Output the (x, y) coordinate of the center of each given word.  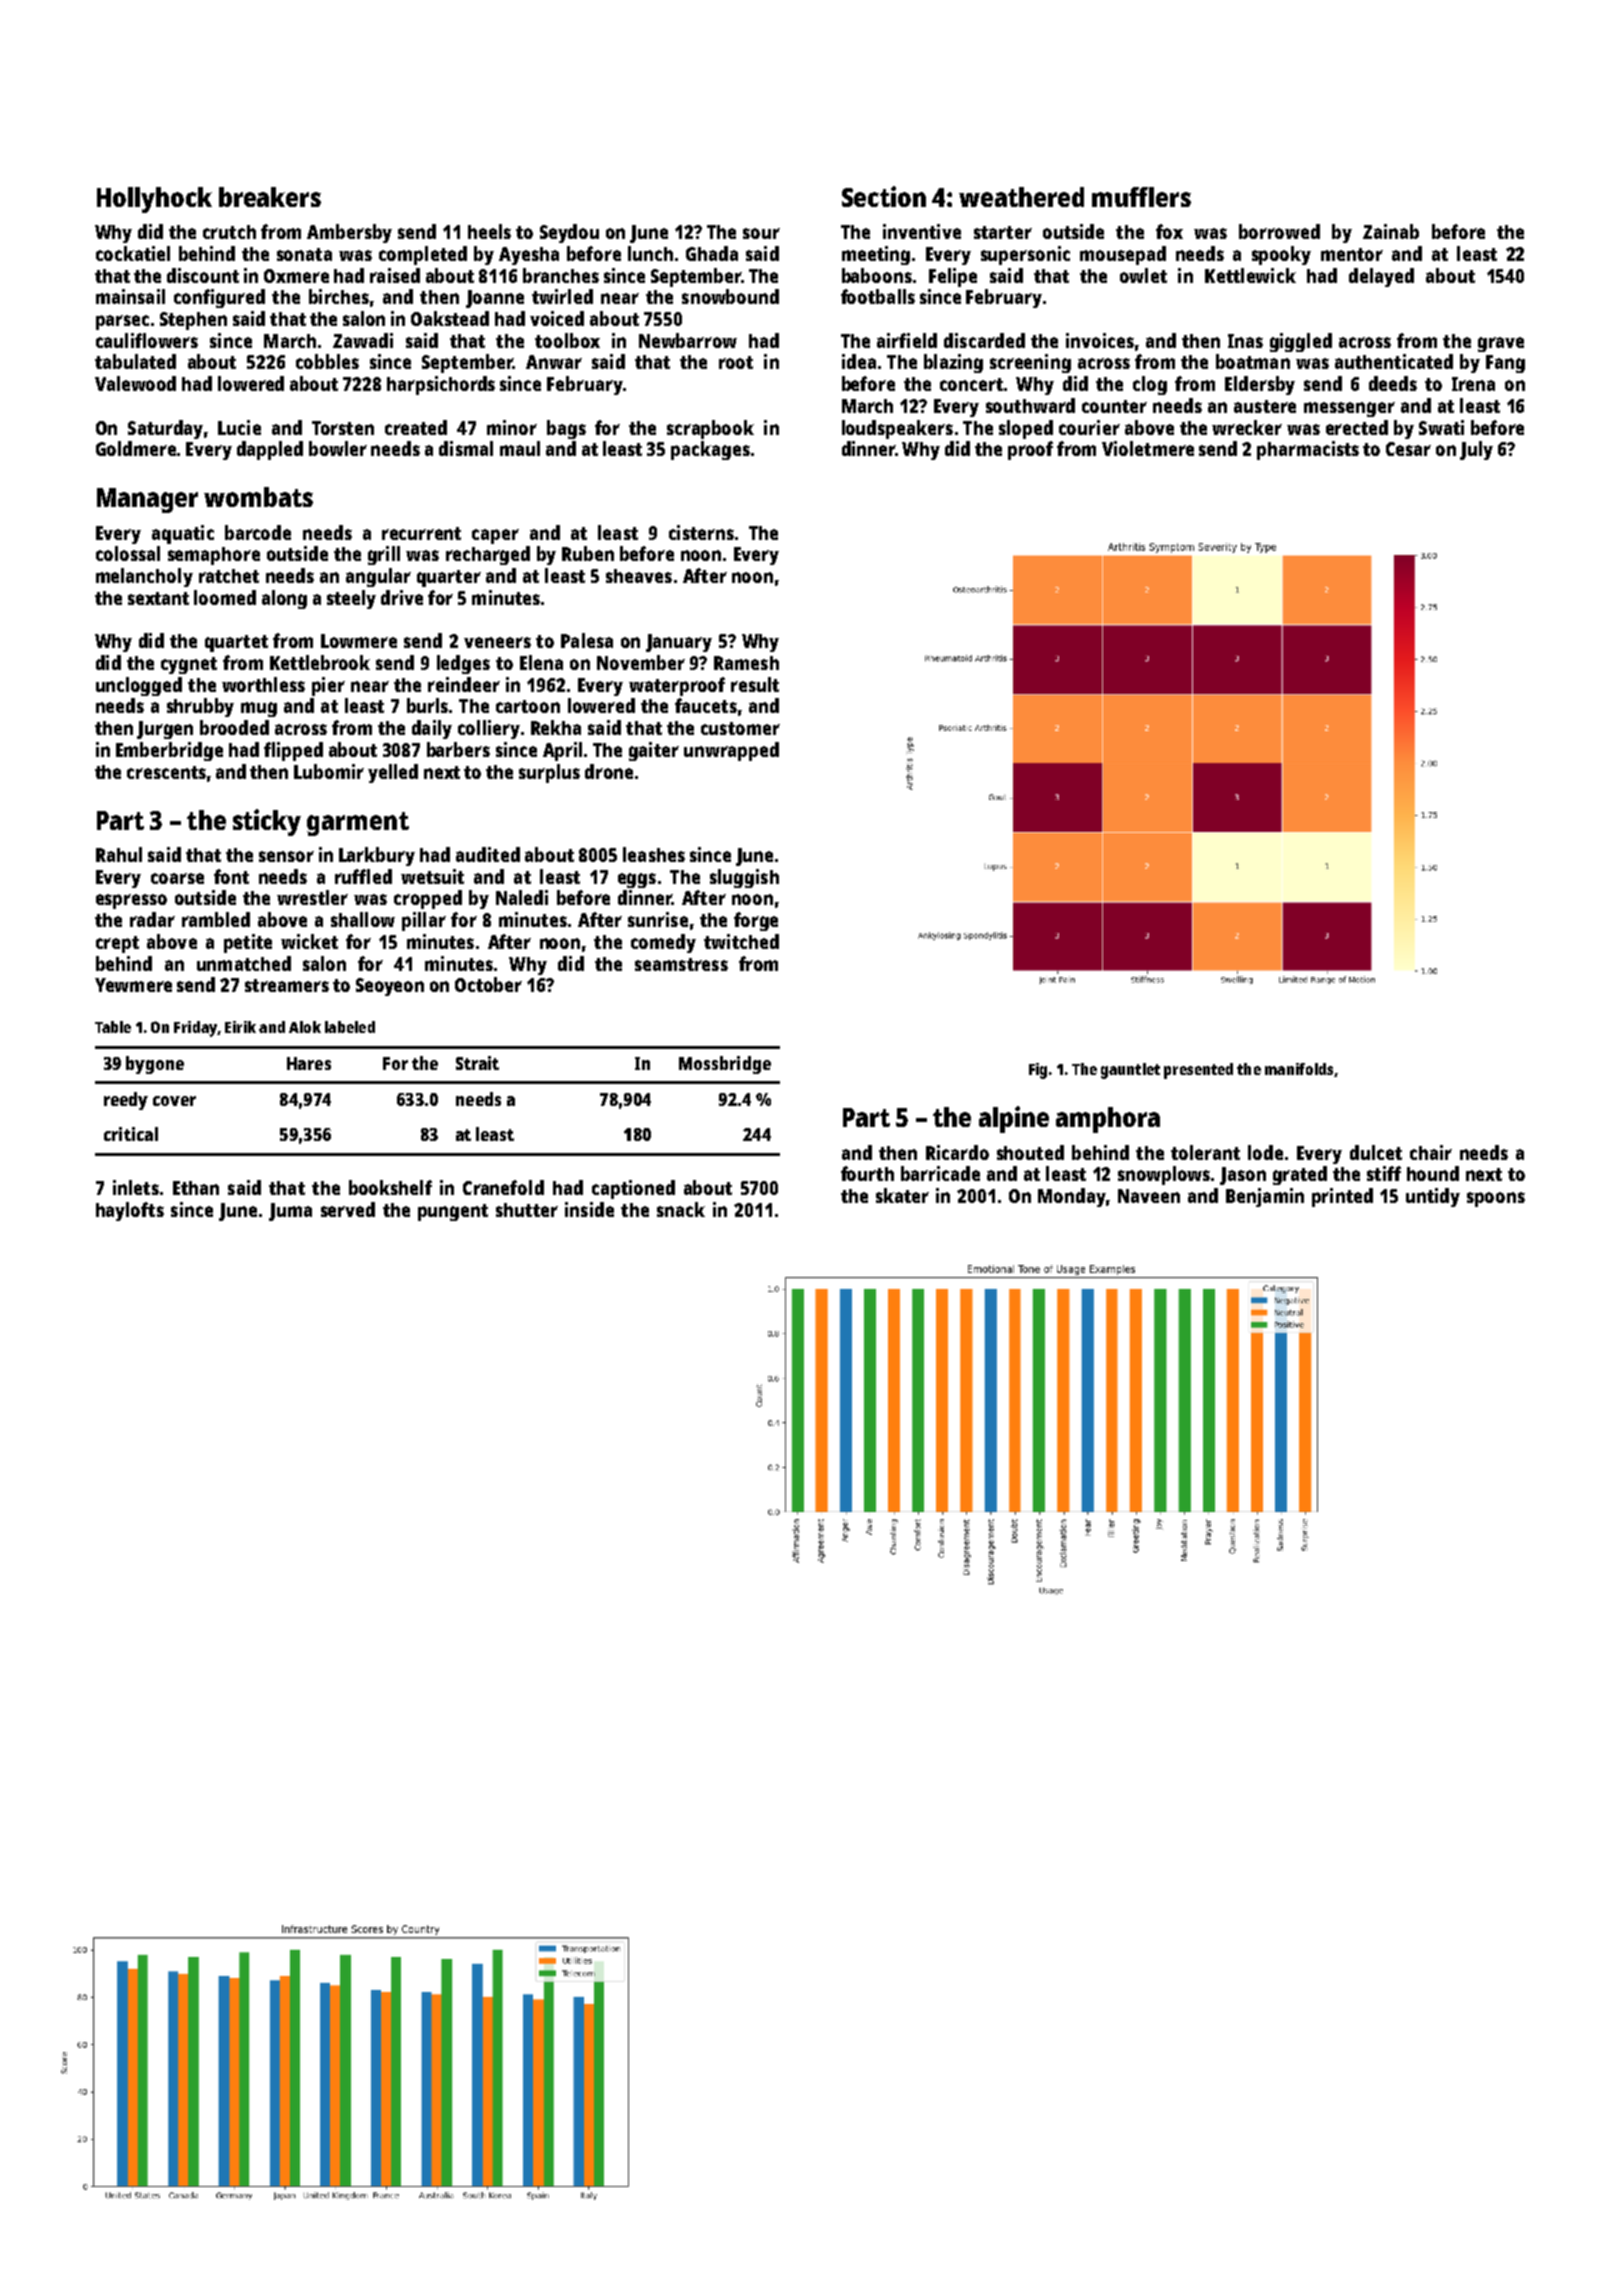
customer (740, 728)
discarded (984, 340)
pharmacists (1308, 450)
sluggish (744, 878)
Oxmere (296, 276)
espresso (131, 901)
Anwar (554, 362)
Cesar (1408, 449)
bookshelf (390, 1187)
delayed (1381, 277)
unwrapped (731, 751)
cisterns (701, 532)
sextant (158, 598)
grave (1501, 344)
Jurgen (165, 730)
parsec (122, 322)
